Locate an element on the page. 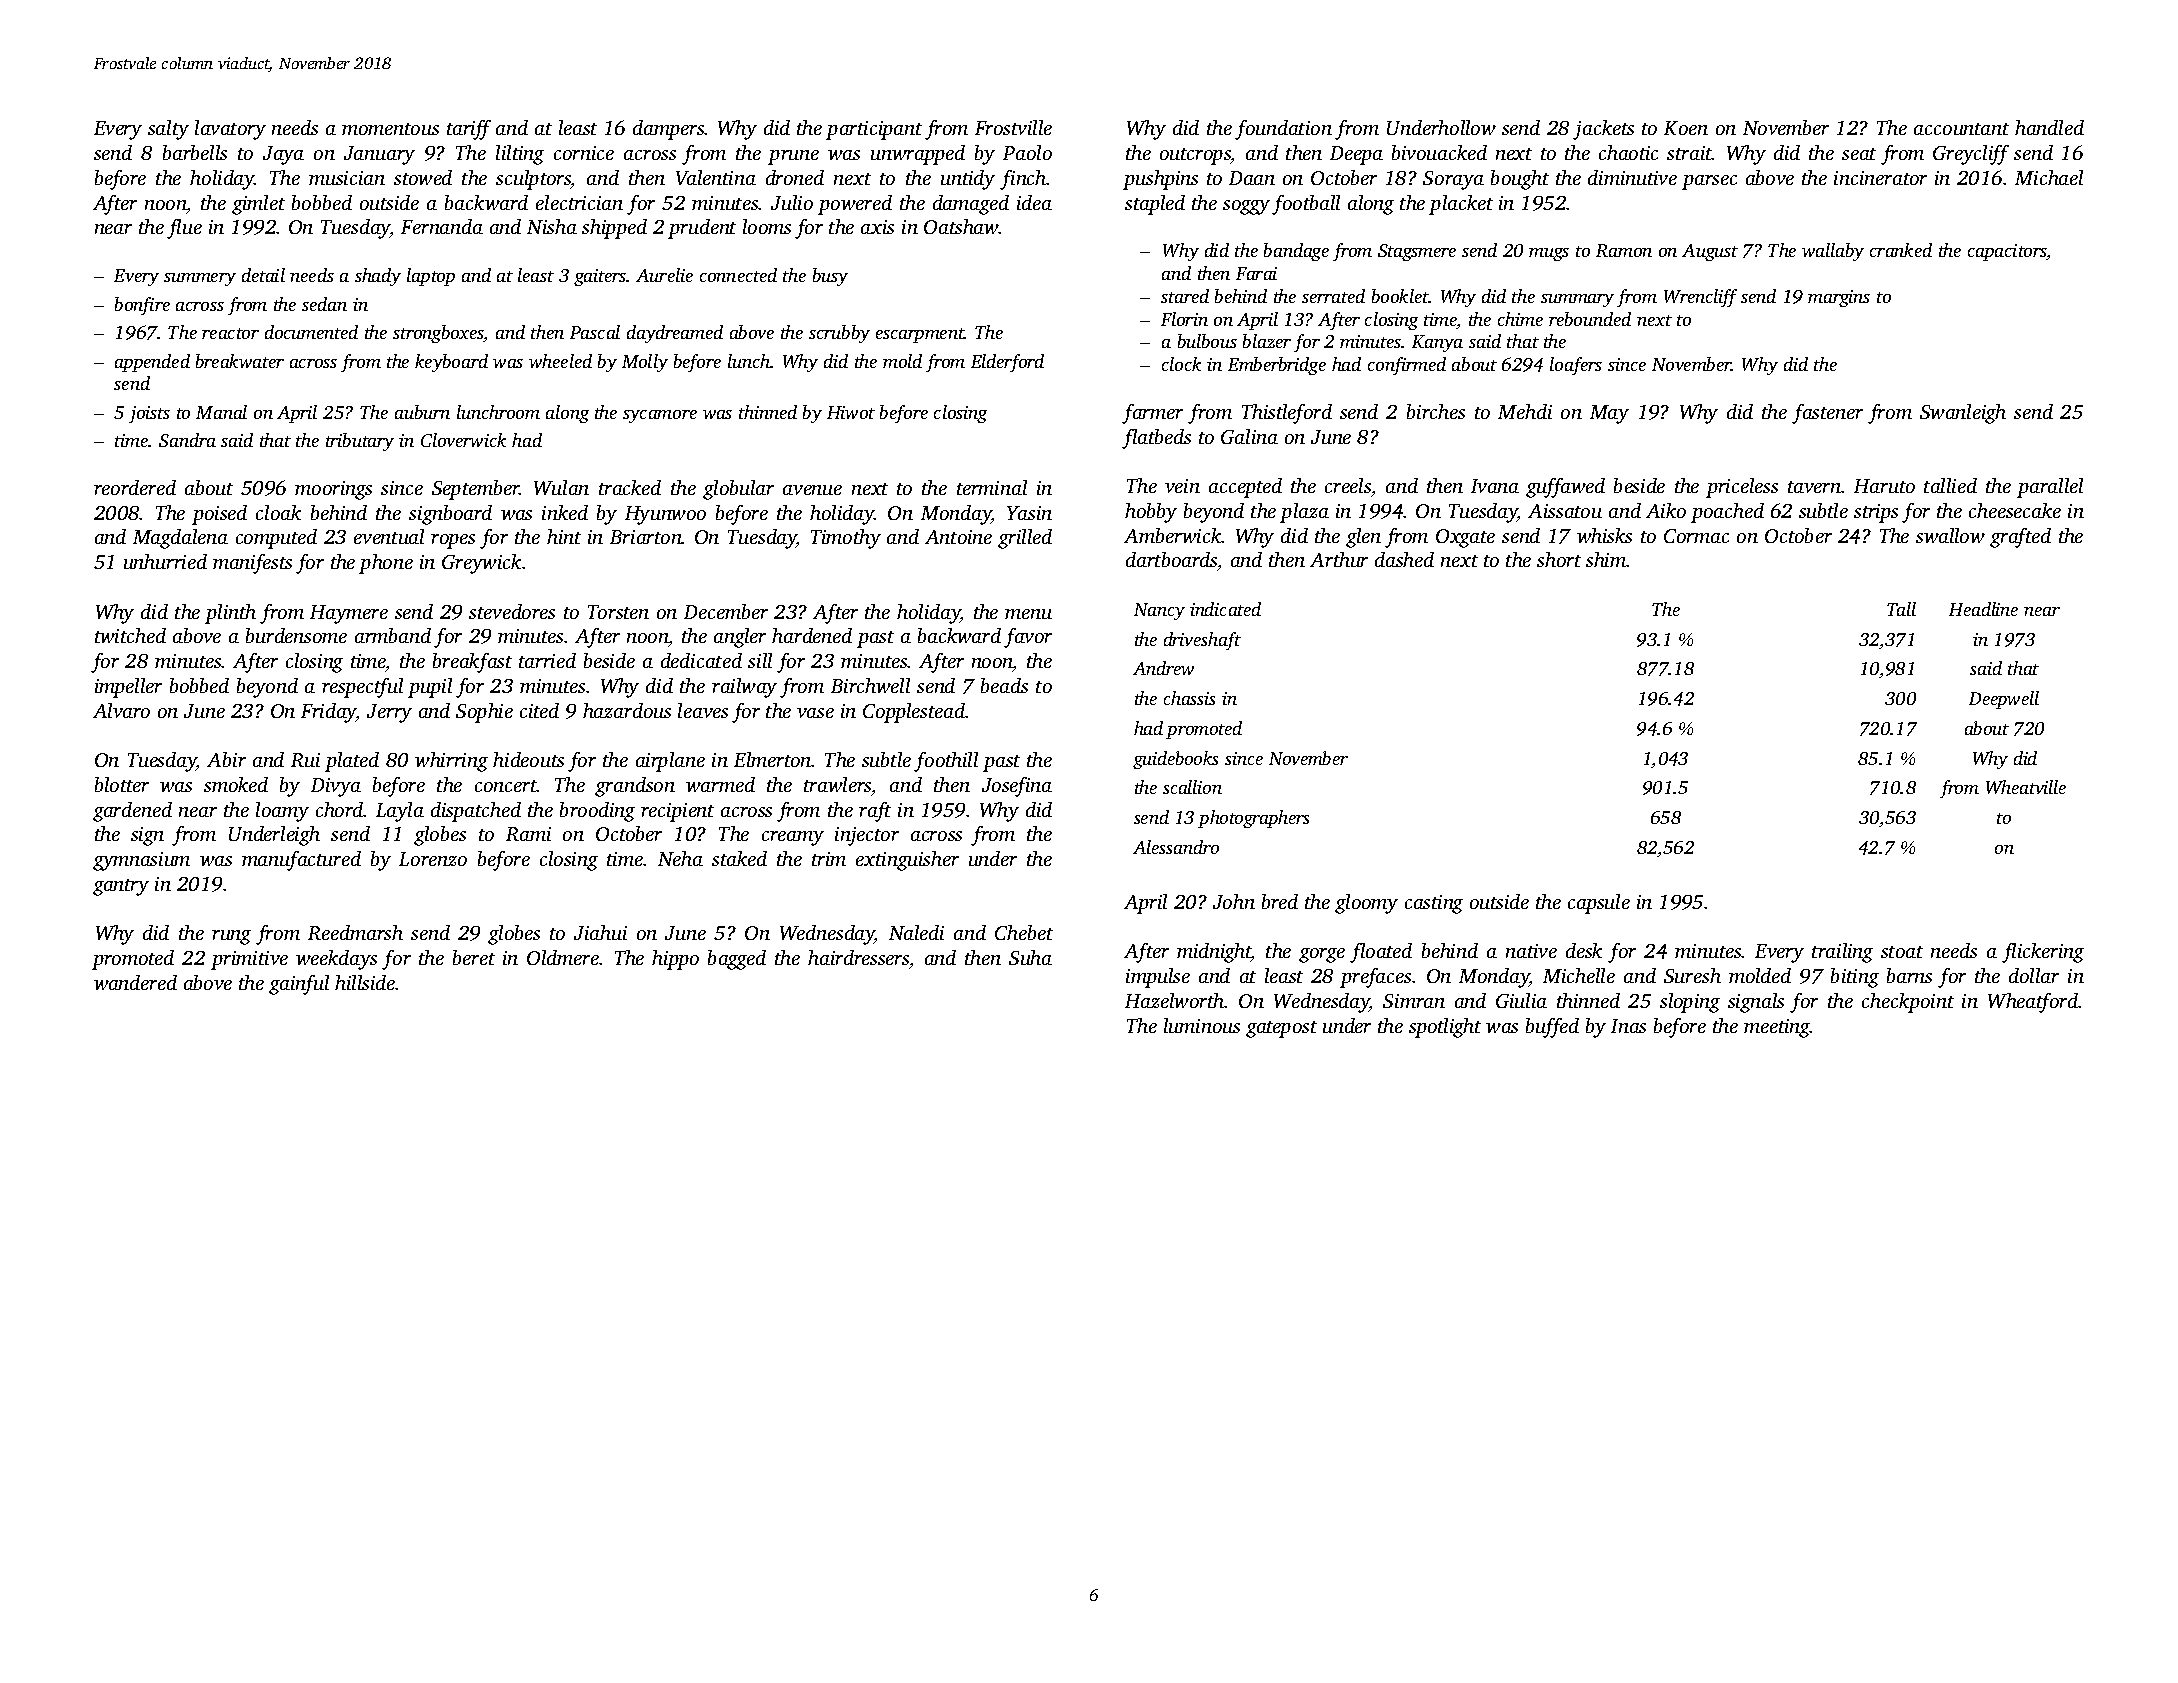 The height and width of the image is (1683, 2178). guidebooks is located at coordinates (1175, 760).
